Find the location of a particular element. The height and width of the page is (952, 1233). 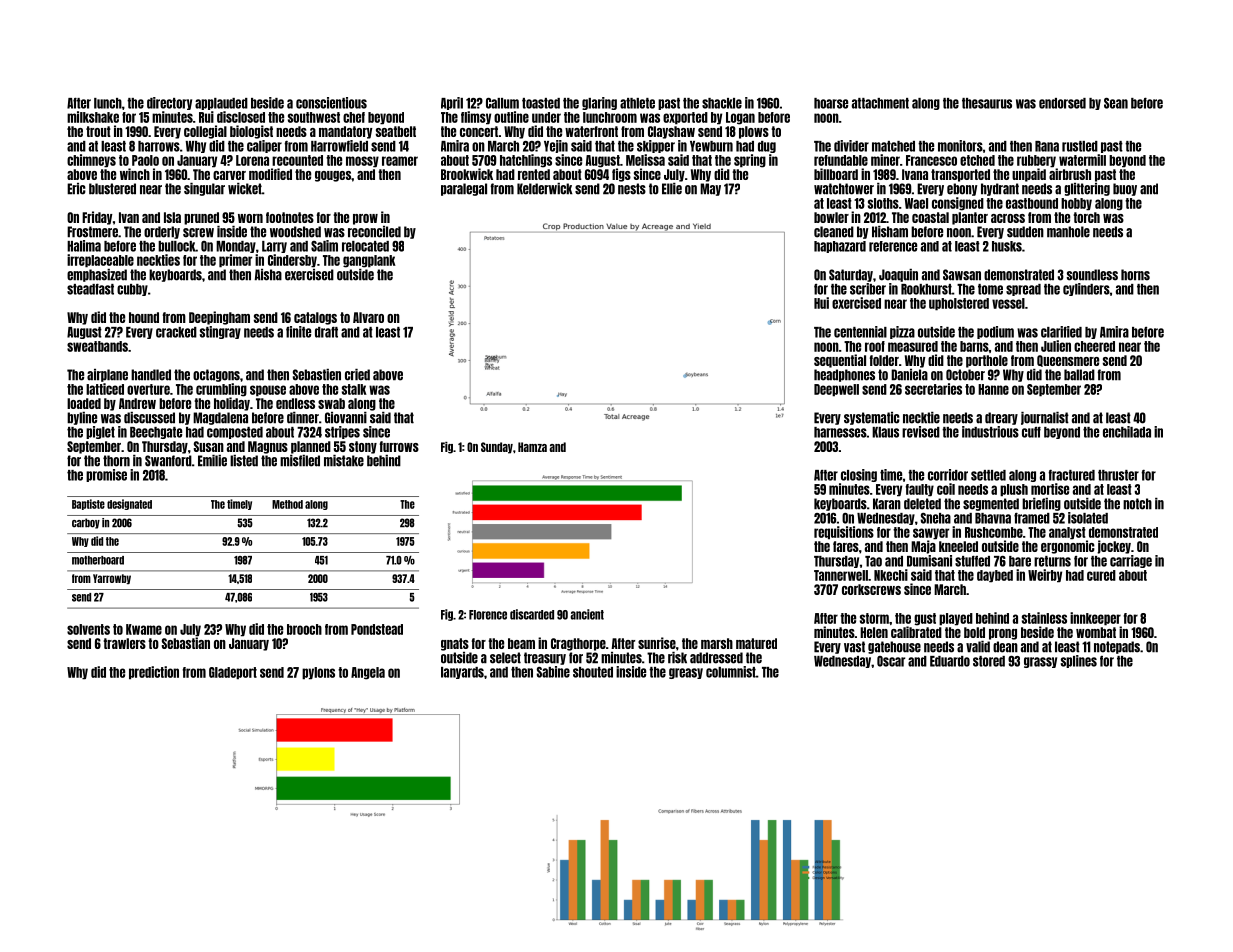

Gladeport is located at coordinates (233, 673).
